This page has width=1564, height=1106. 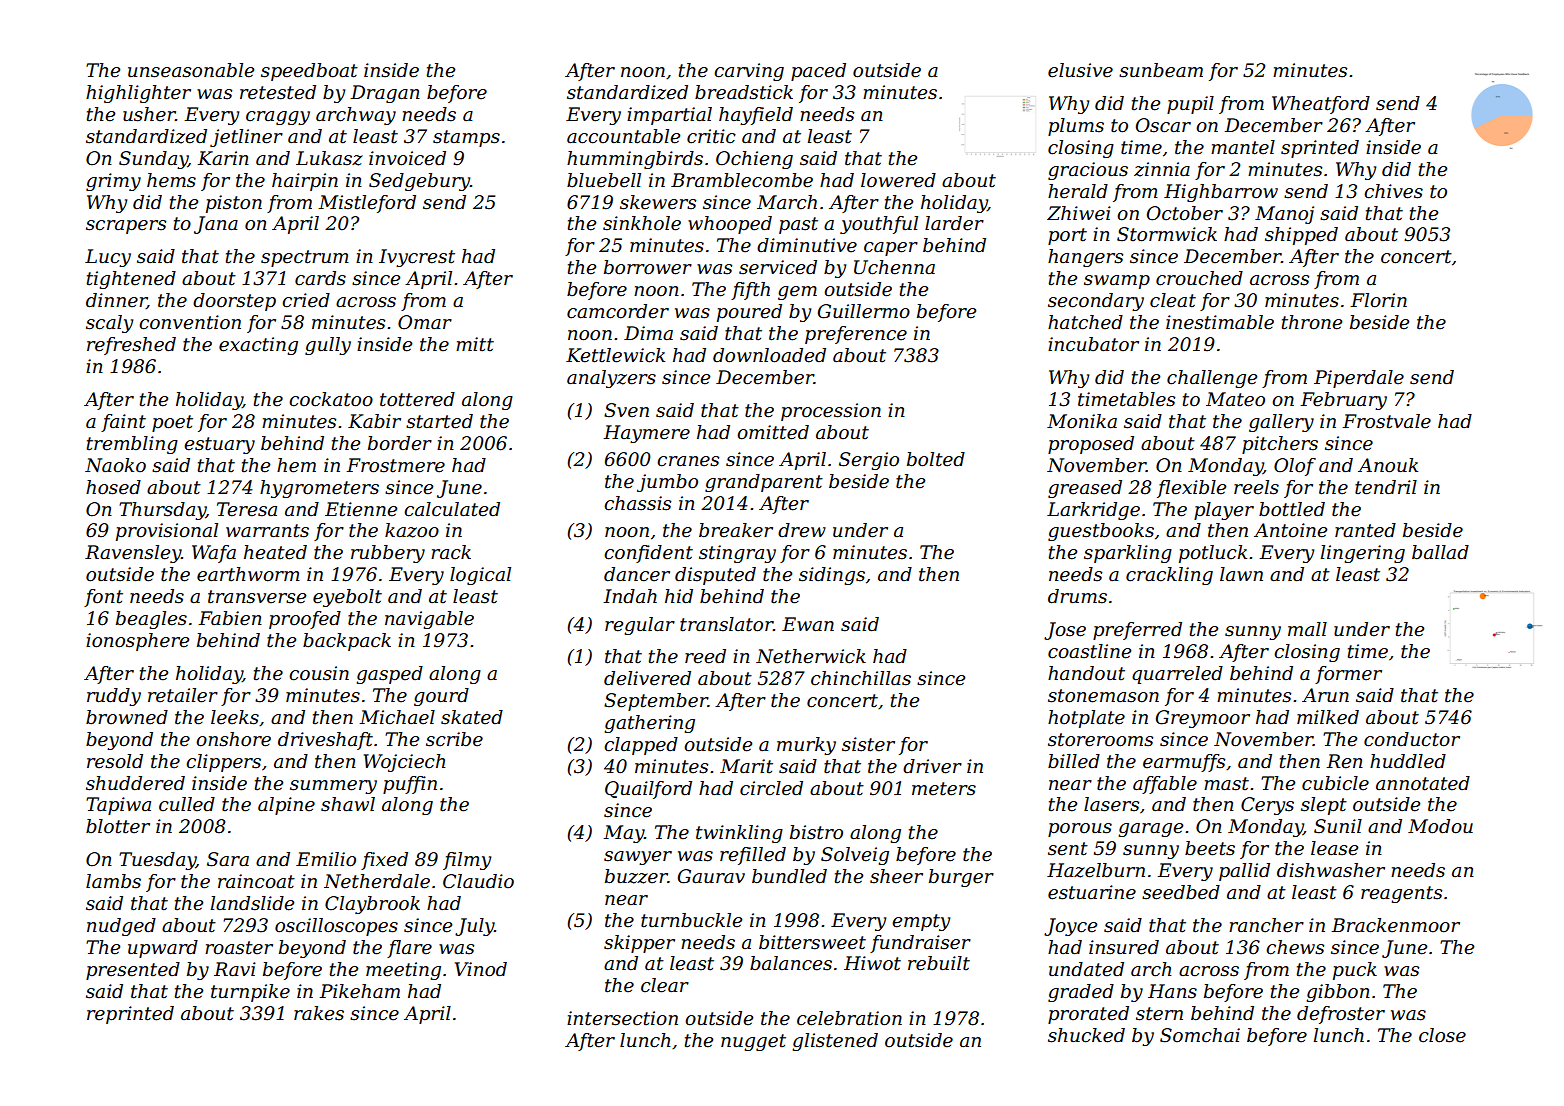 I want to click on hayfield, so click(x=756, y=116).
